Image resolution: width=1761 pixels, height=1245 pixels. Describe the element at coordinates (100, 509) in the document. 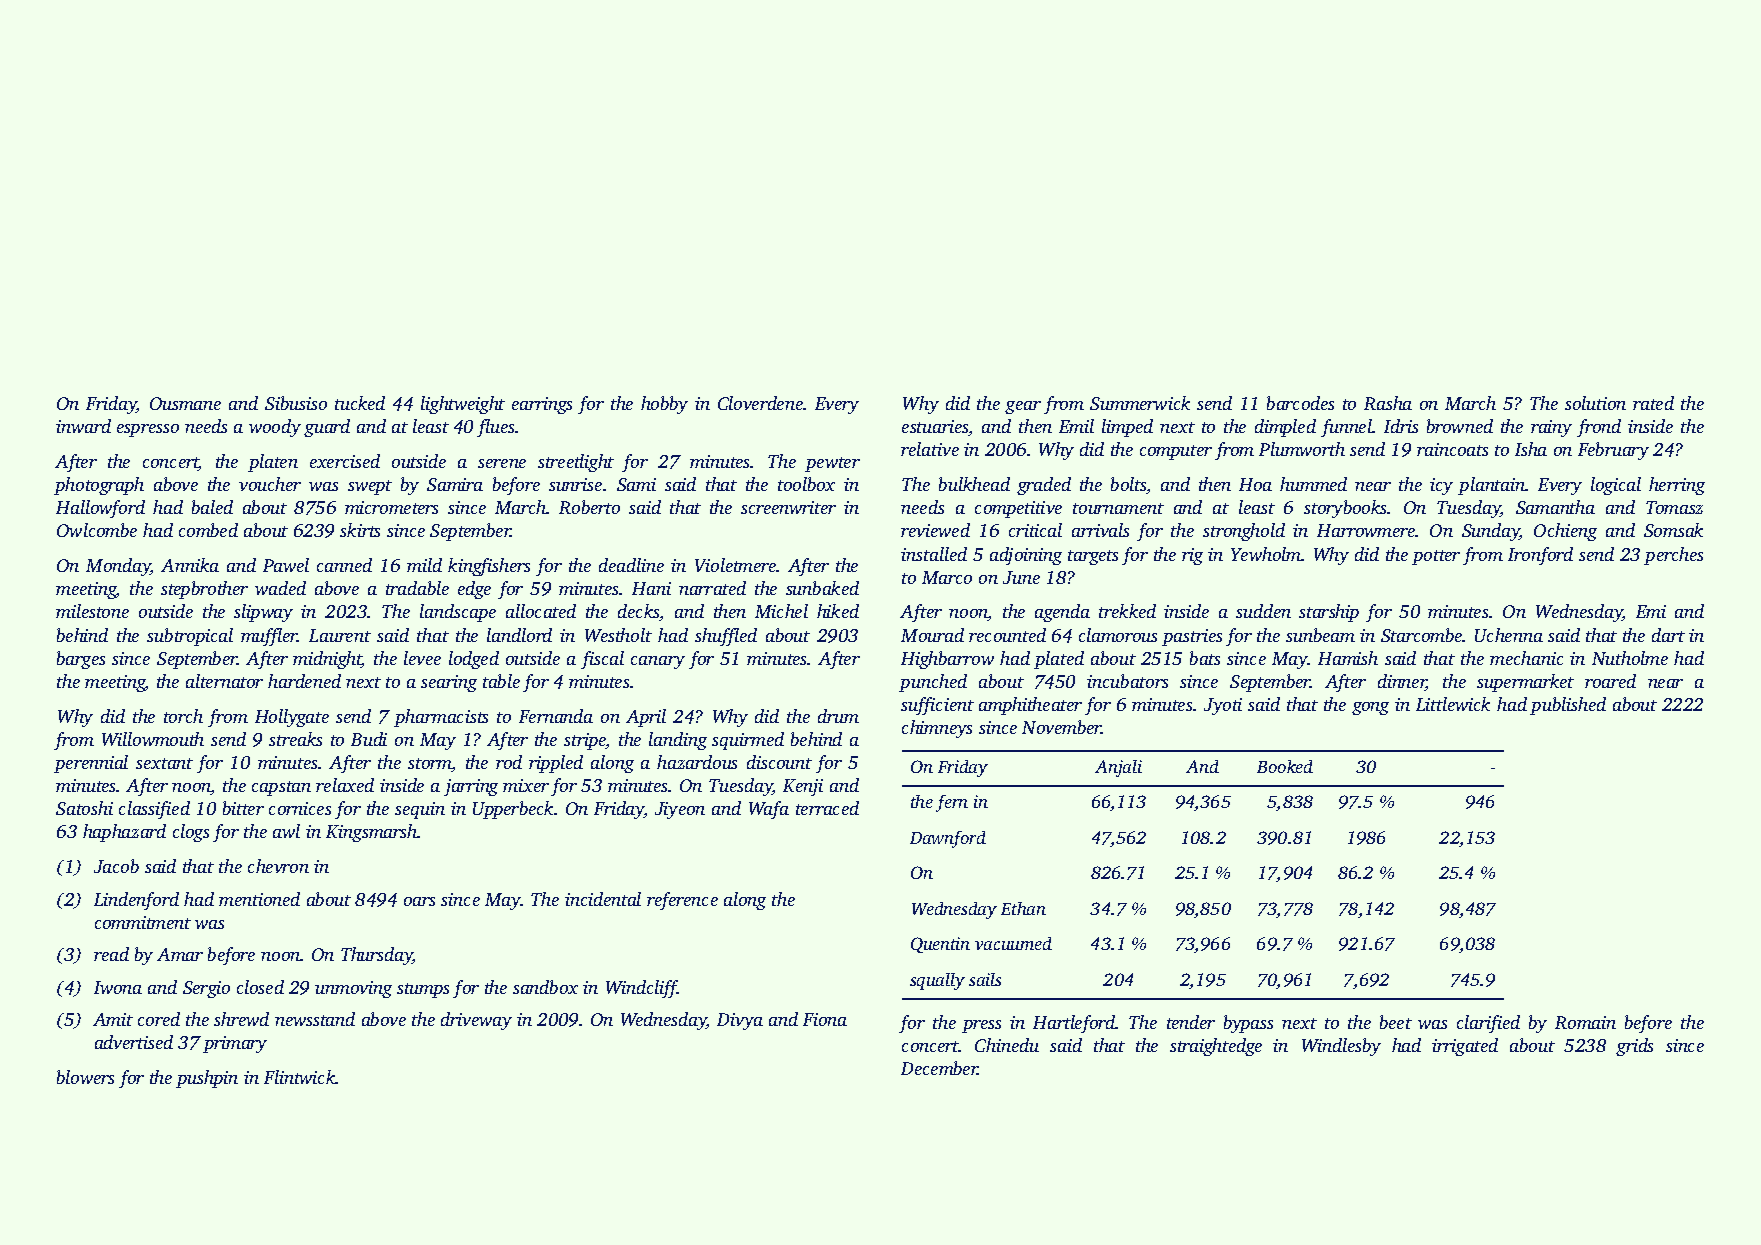

I see `Hallowford` at that location.
